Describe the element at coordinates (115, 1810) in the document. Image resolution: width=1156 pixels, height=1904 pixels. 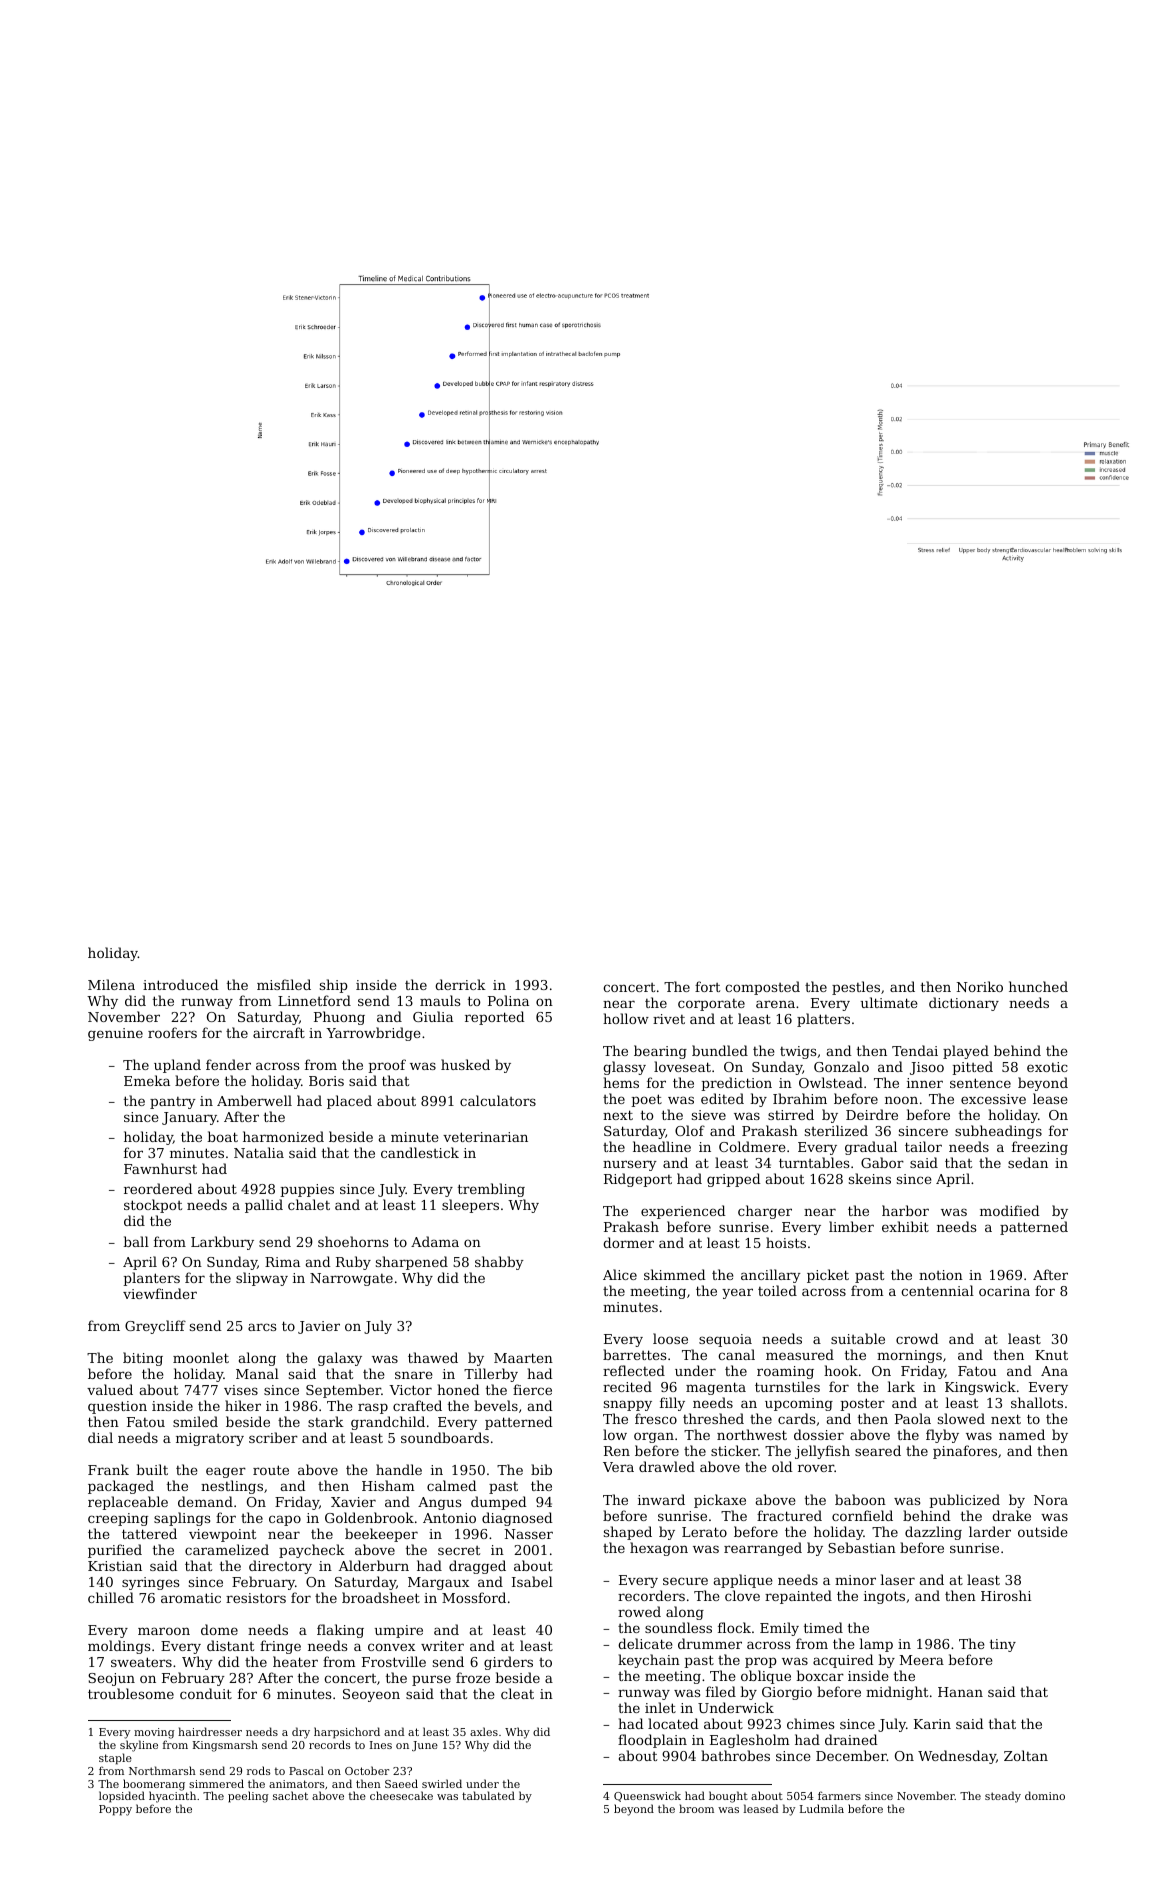
I see `Poppy` at that location.
